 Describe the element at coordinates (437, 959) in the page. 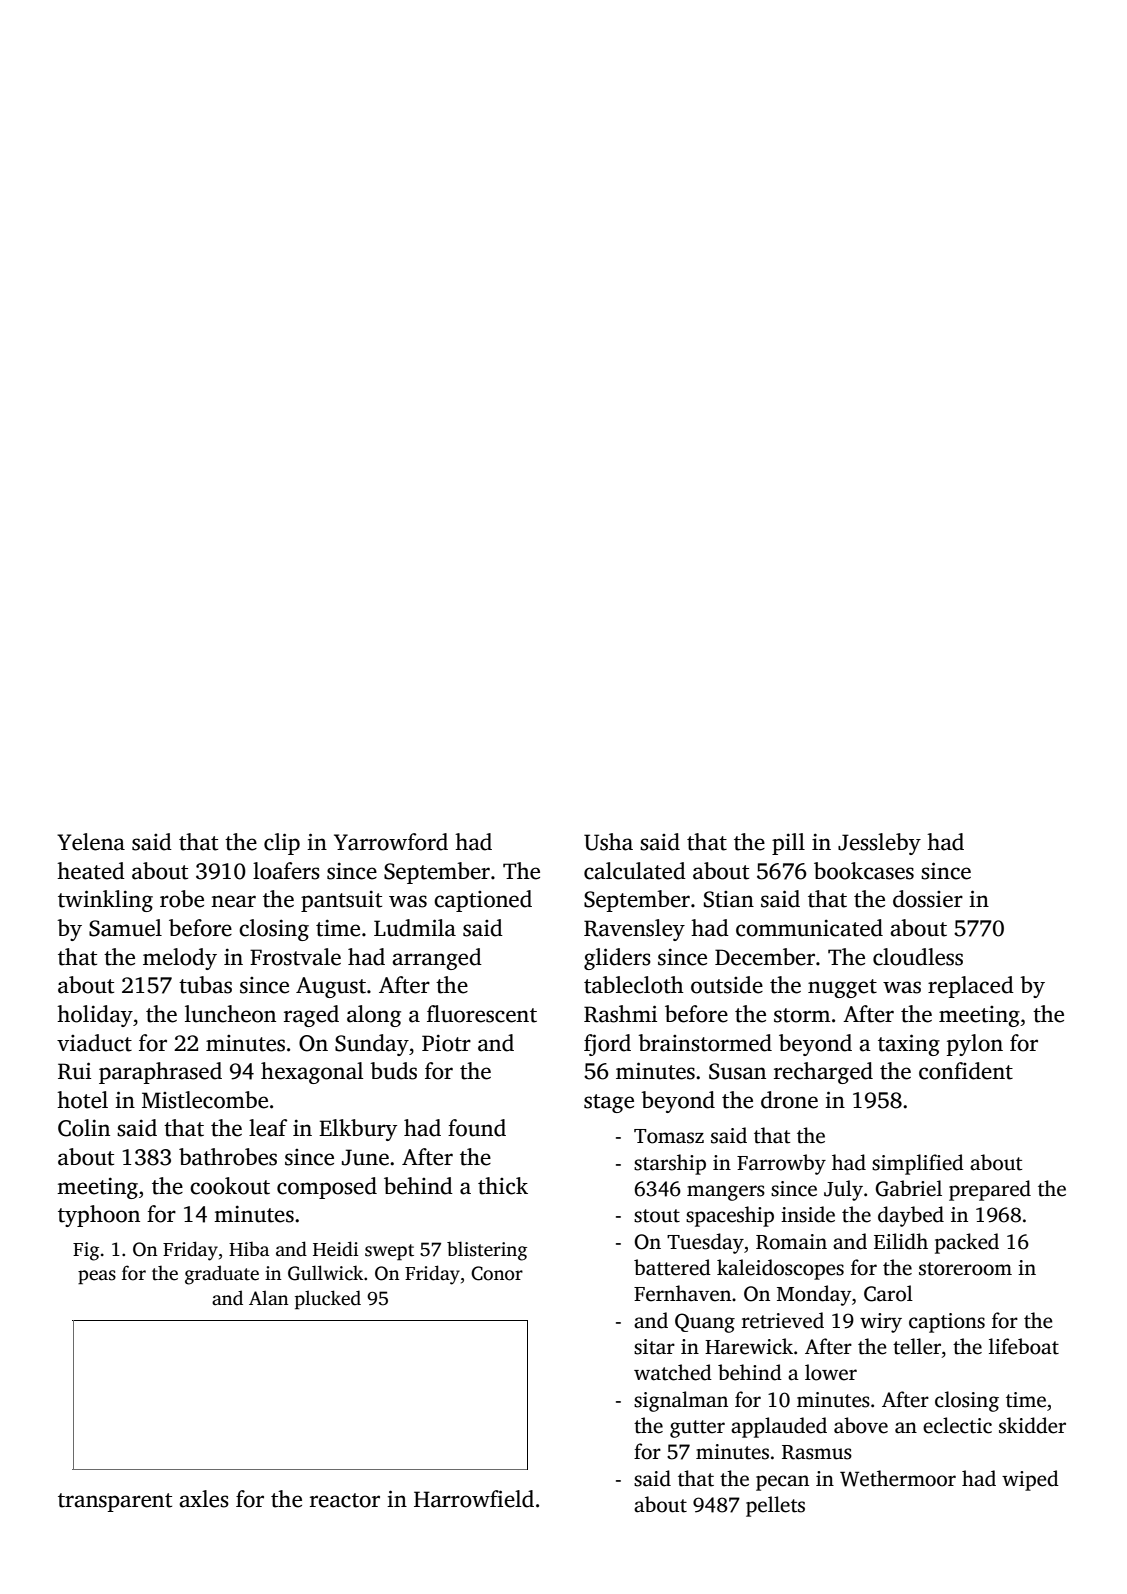

I see `arranged` at that location.
